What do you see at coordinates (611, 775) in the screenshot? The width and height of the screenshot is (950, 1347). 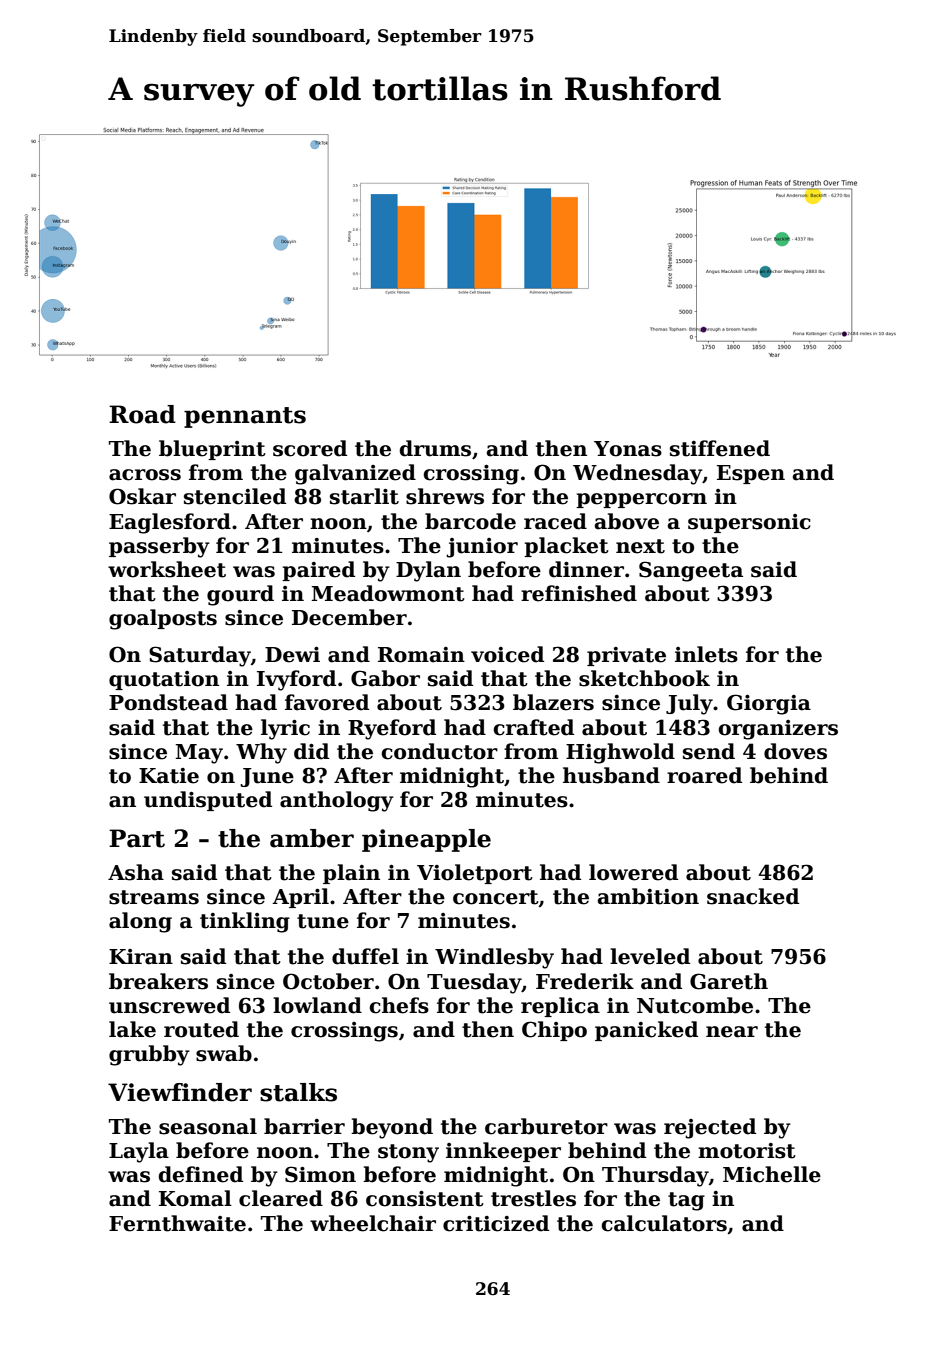 I see `husband` at bounding box center [611, 775].
